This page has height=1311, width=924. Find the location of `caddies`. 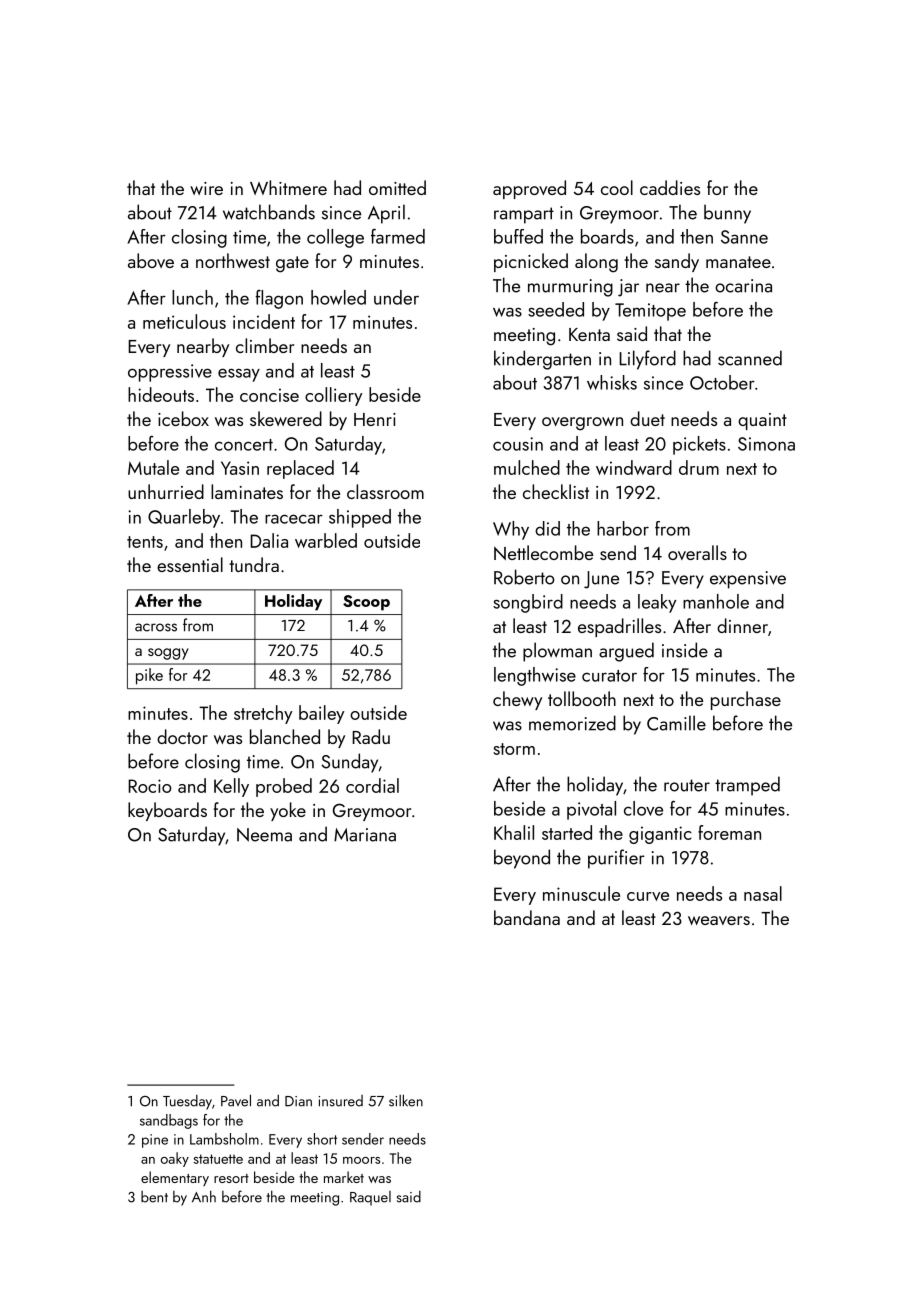

caddies is located at coordinates (670, 187).
